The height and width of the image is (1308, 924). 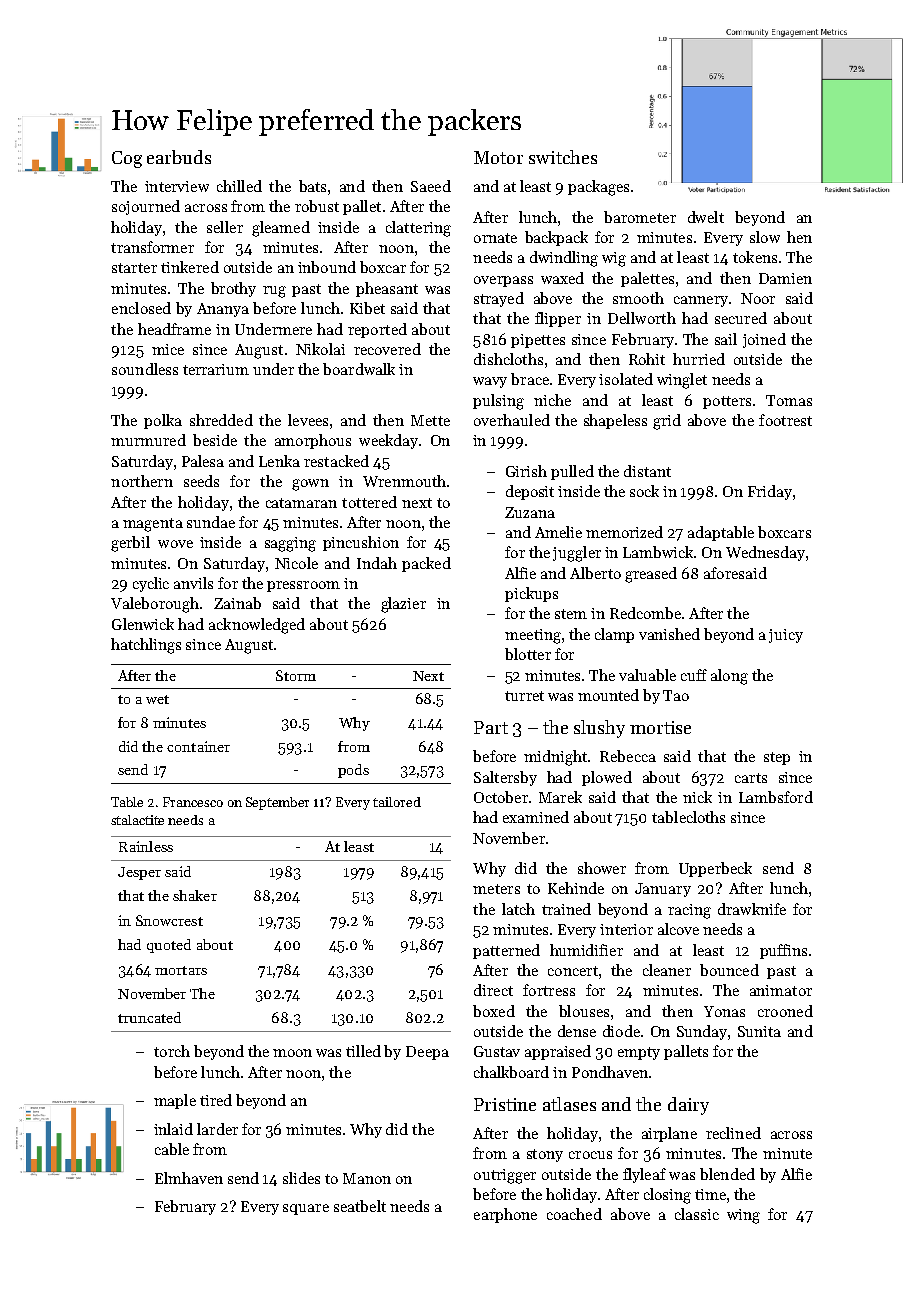 I want to click on racing, so click(x=689, y=911).
